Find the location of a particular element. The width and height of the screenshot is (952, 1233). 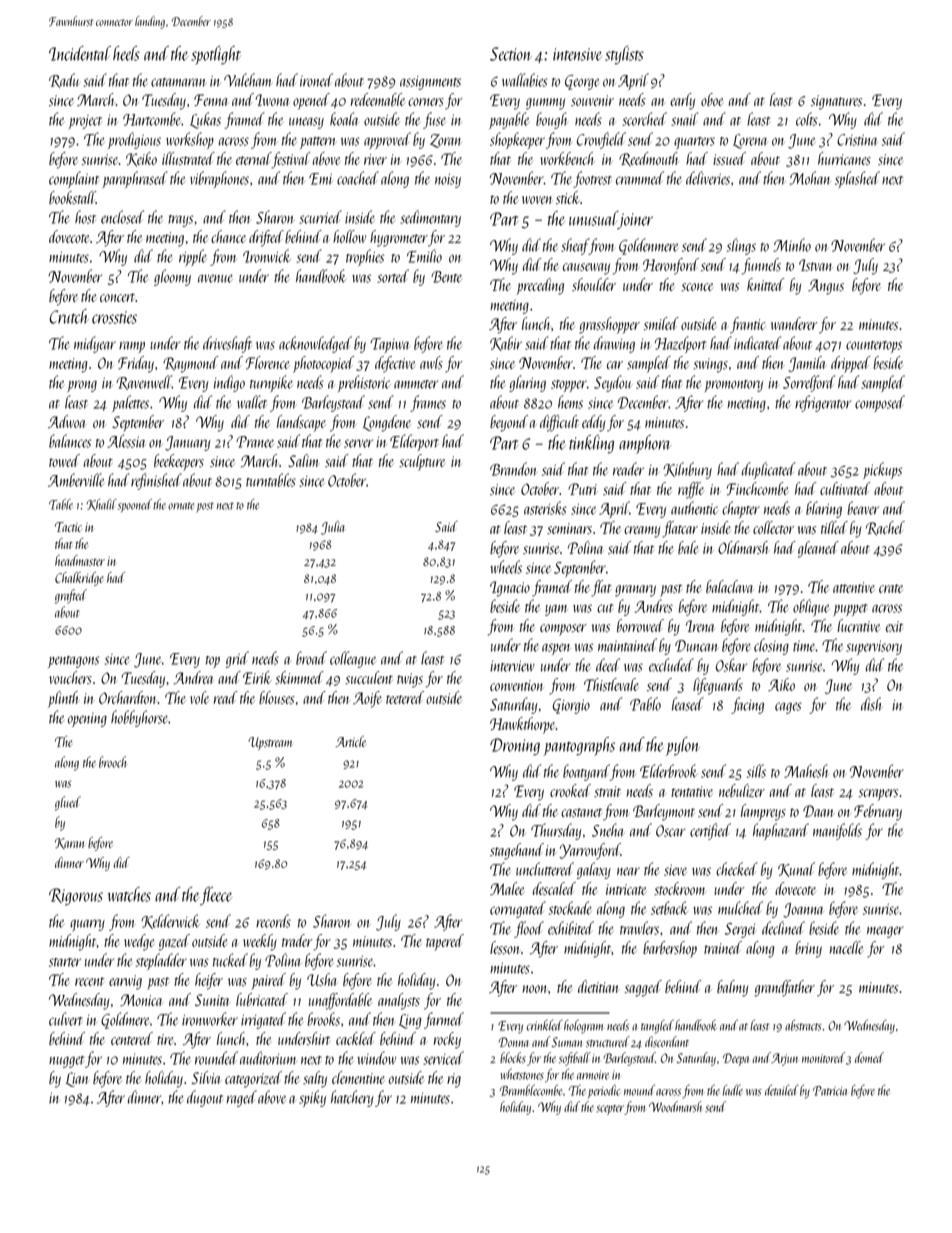

seminars is located at coordinates (569, 528).
